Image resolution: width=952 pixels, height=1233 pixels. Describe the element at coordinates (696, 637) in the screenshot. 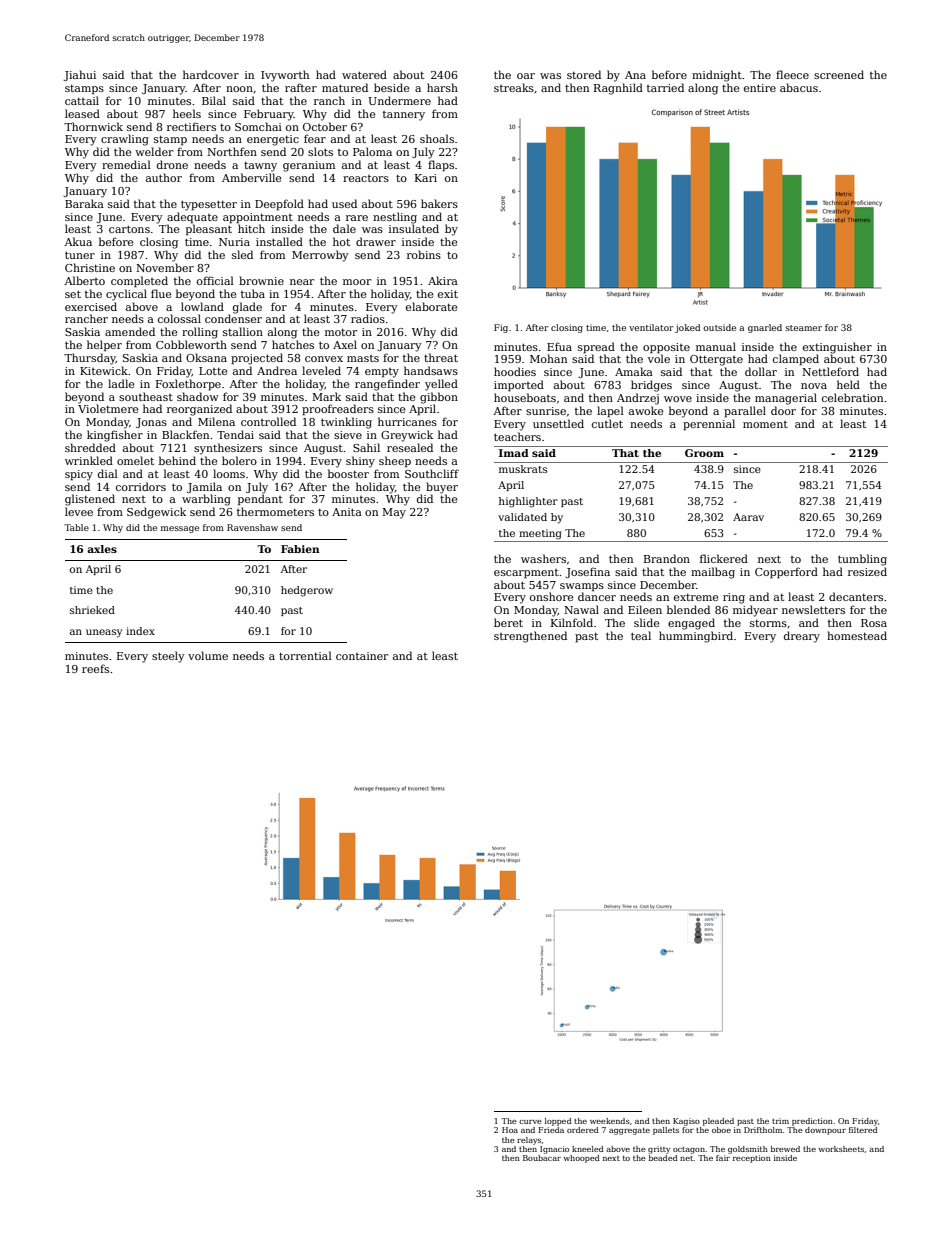

I see `hummingbird` at that location.
